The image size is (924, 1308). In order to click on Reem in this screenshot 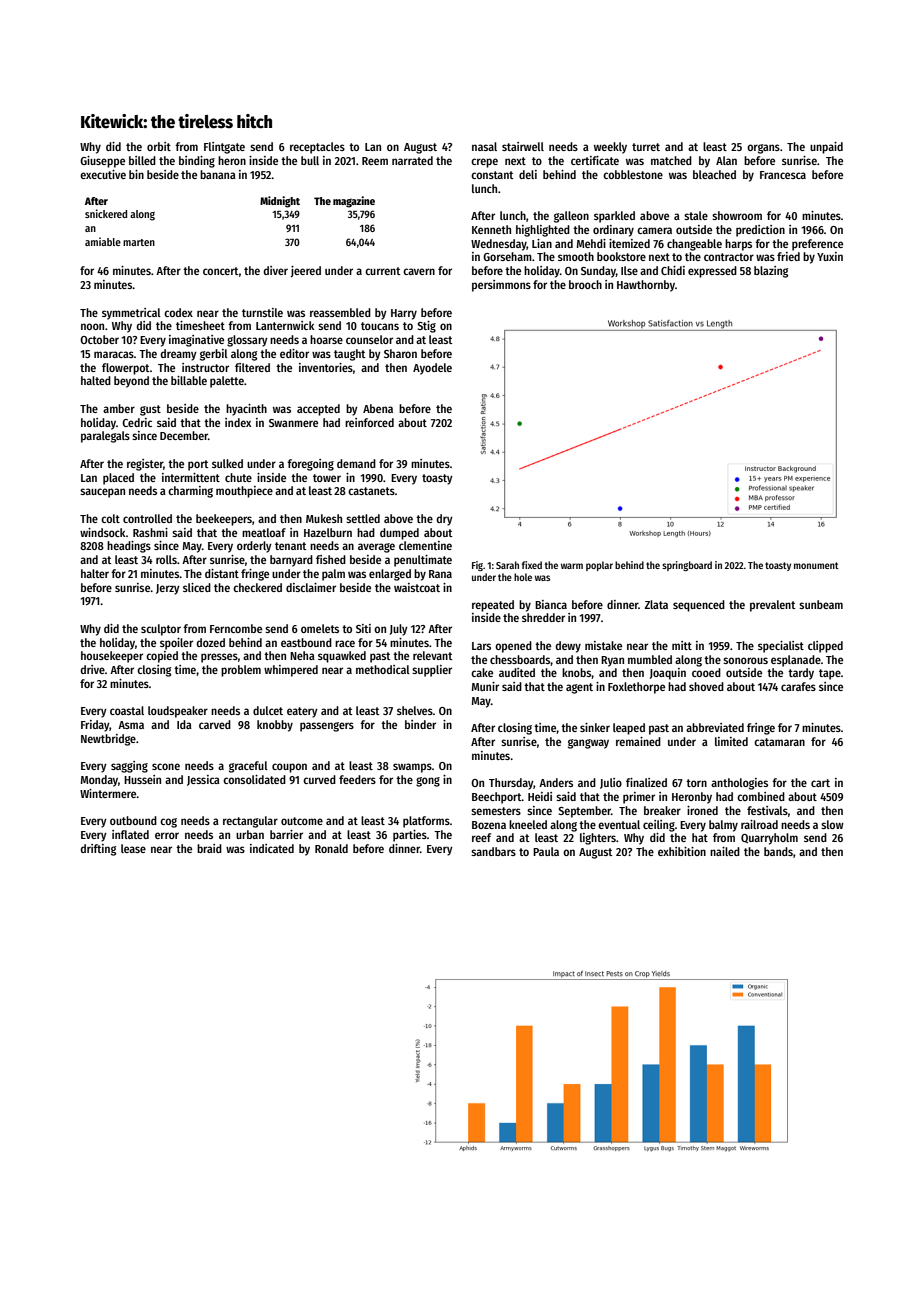, I will do `click(375, 161)`.
